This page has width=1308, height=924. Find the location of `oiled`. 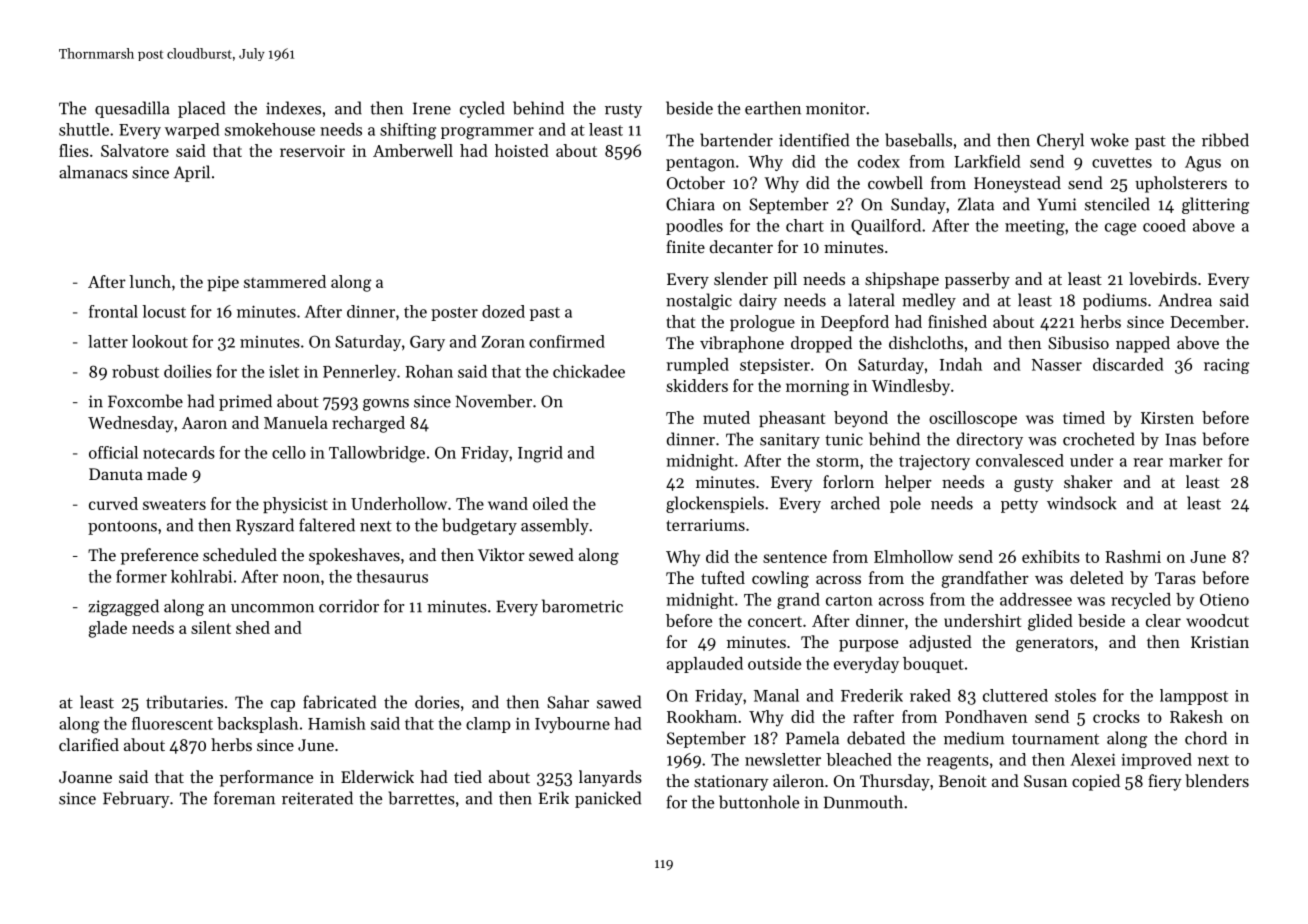

oiled is located at coordinates (550, 503).
